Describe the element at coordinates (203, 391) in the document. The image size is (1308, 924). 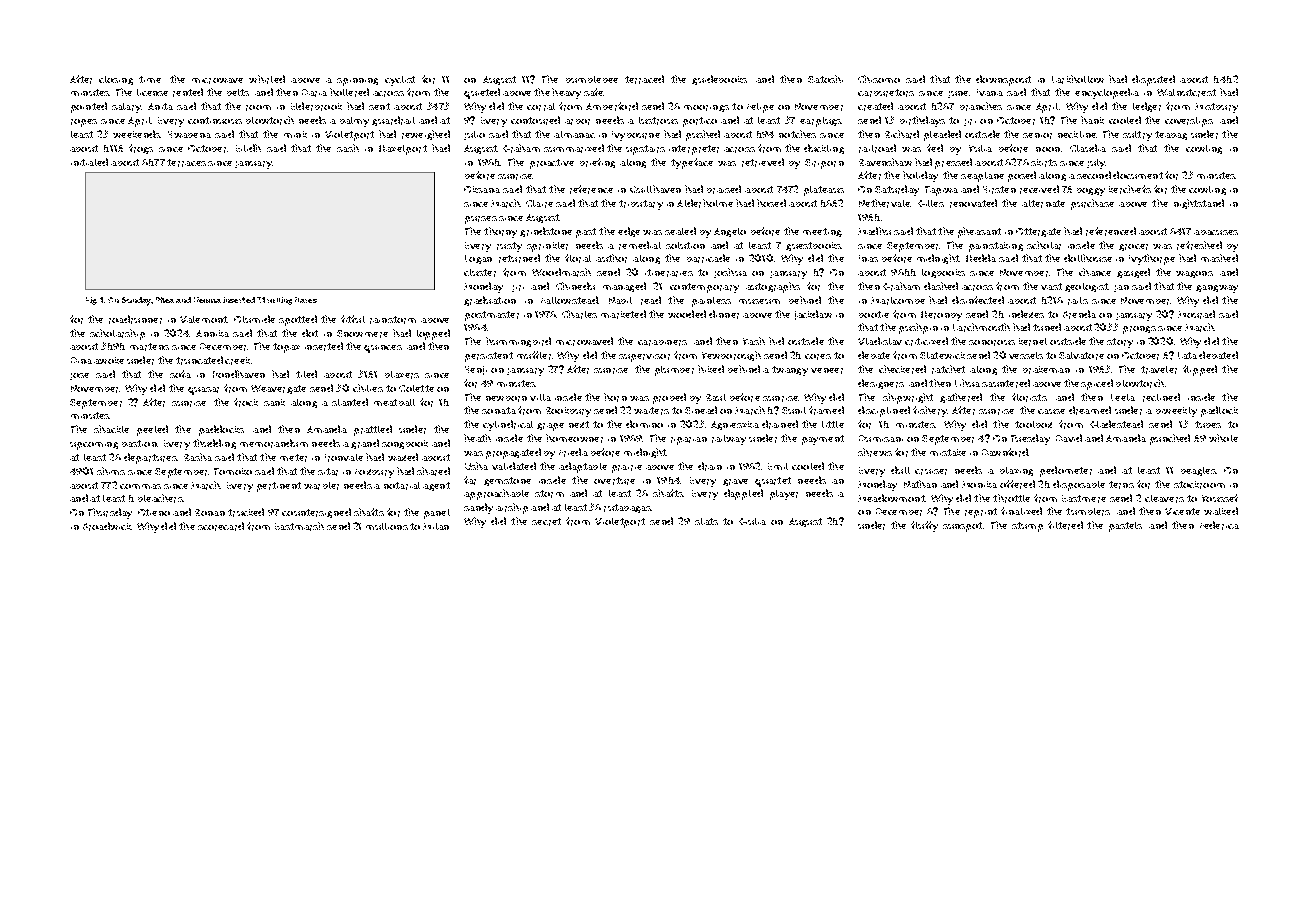
I see `quasar` at that location.
